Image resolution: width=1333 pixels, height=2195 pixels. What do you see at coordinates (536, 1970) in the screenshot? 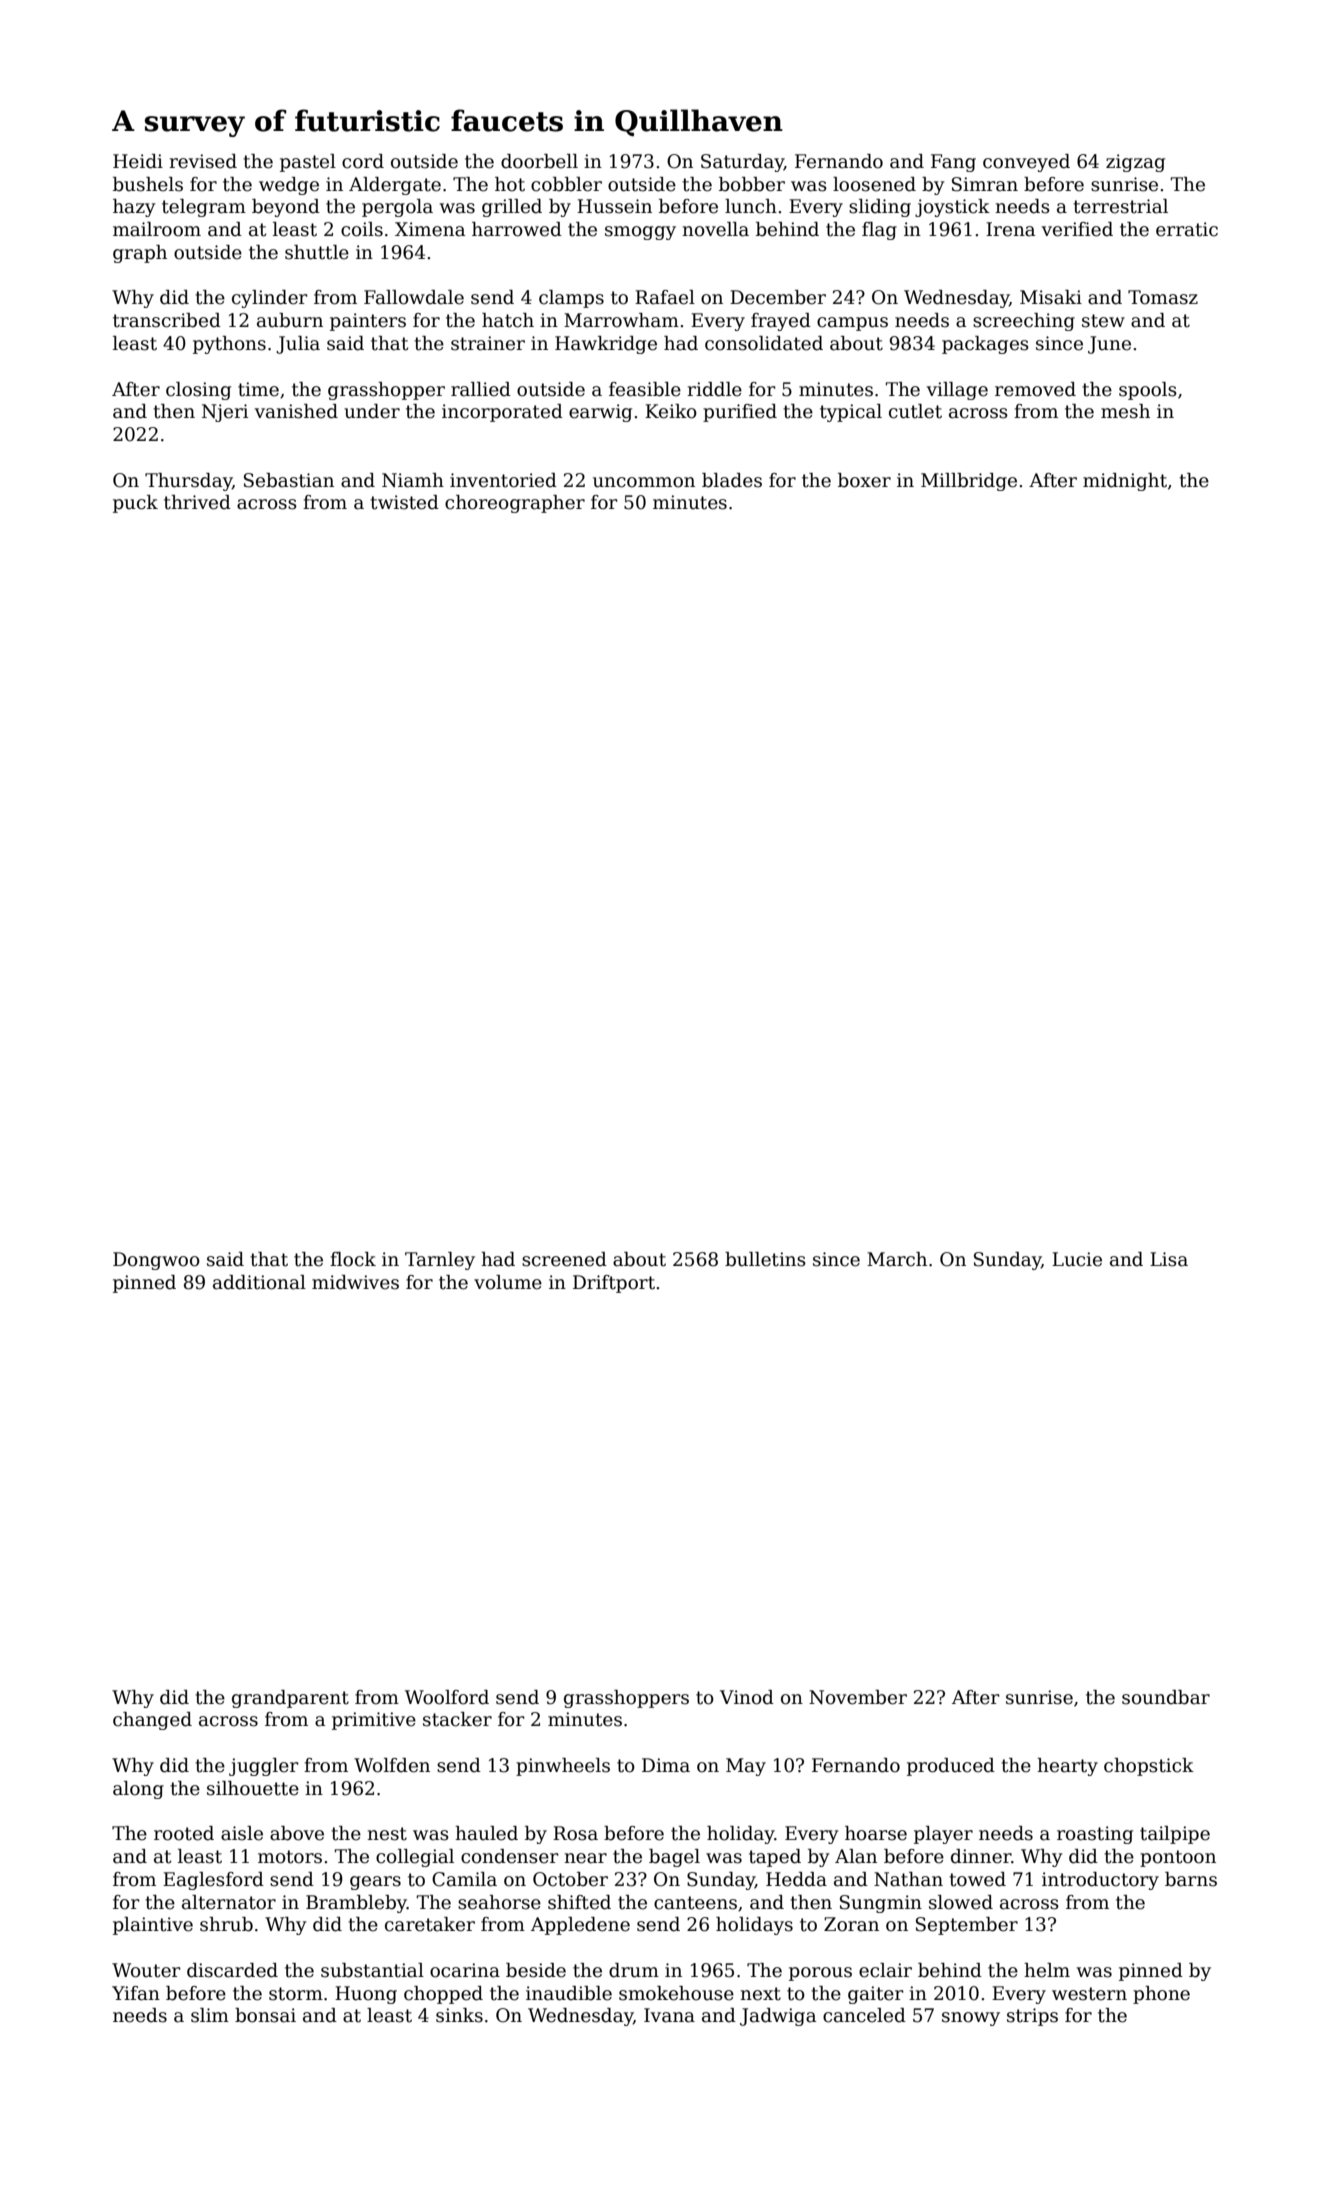
I see `beside` at bounding box center [536, 1970].
